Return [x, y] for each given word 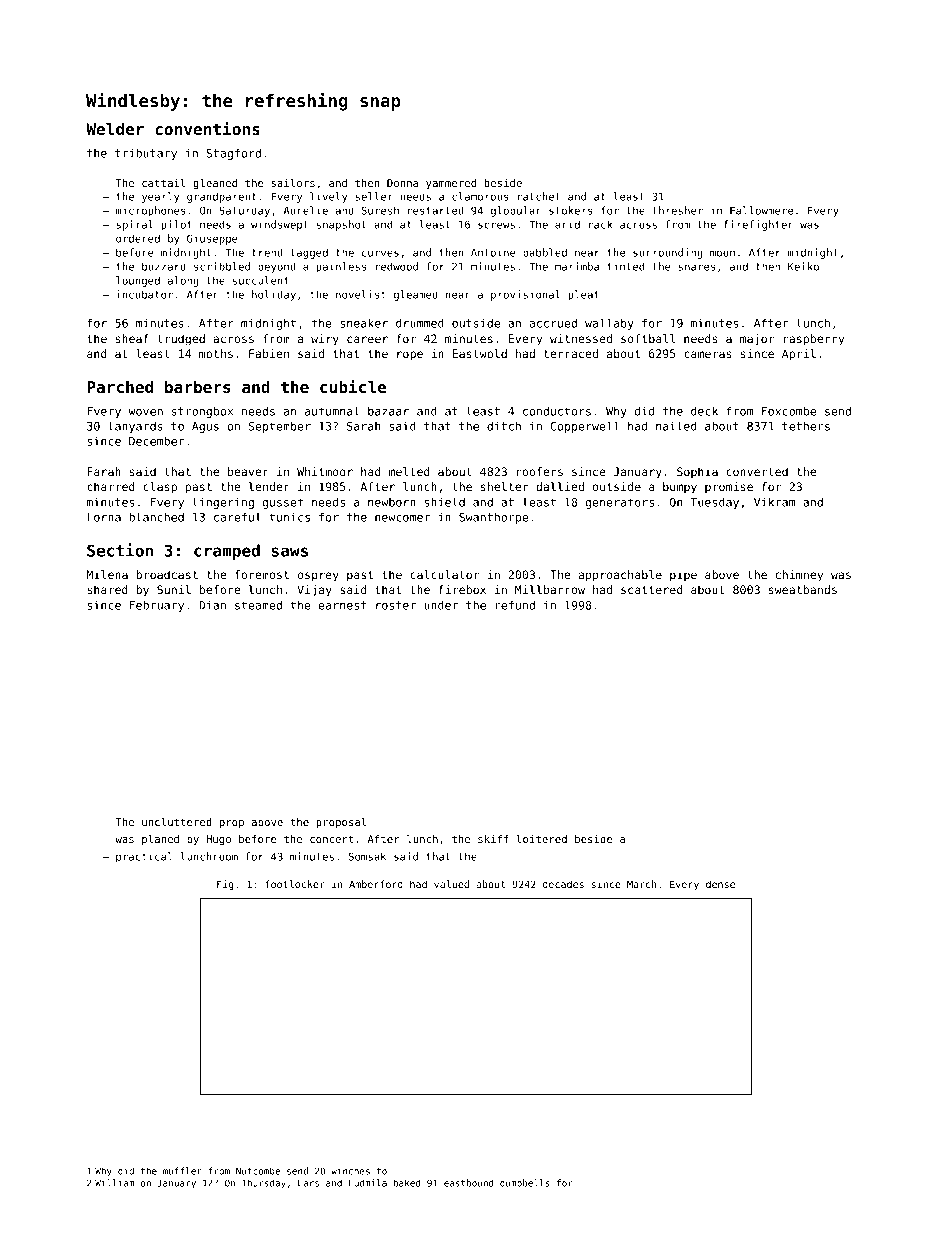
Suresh [380, 210]
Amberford [376, 884]
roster [396, 605]
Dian [212, 605]
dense [720, 884]
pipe [683, 576]
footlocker [295, 884]
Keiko [803, 266]
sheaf [132, 338]
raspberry [813, 340]
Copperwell [584, 427]
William [114, 1183]
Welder [115, 129]
